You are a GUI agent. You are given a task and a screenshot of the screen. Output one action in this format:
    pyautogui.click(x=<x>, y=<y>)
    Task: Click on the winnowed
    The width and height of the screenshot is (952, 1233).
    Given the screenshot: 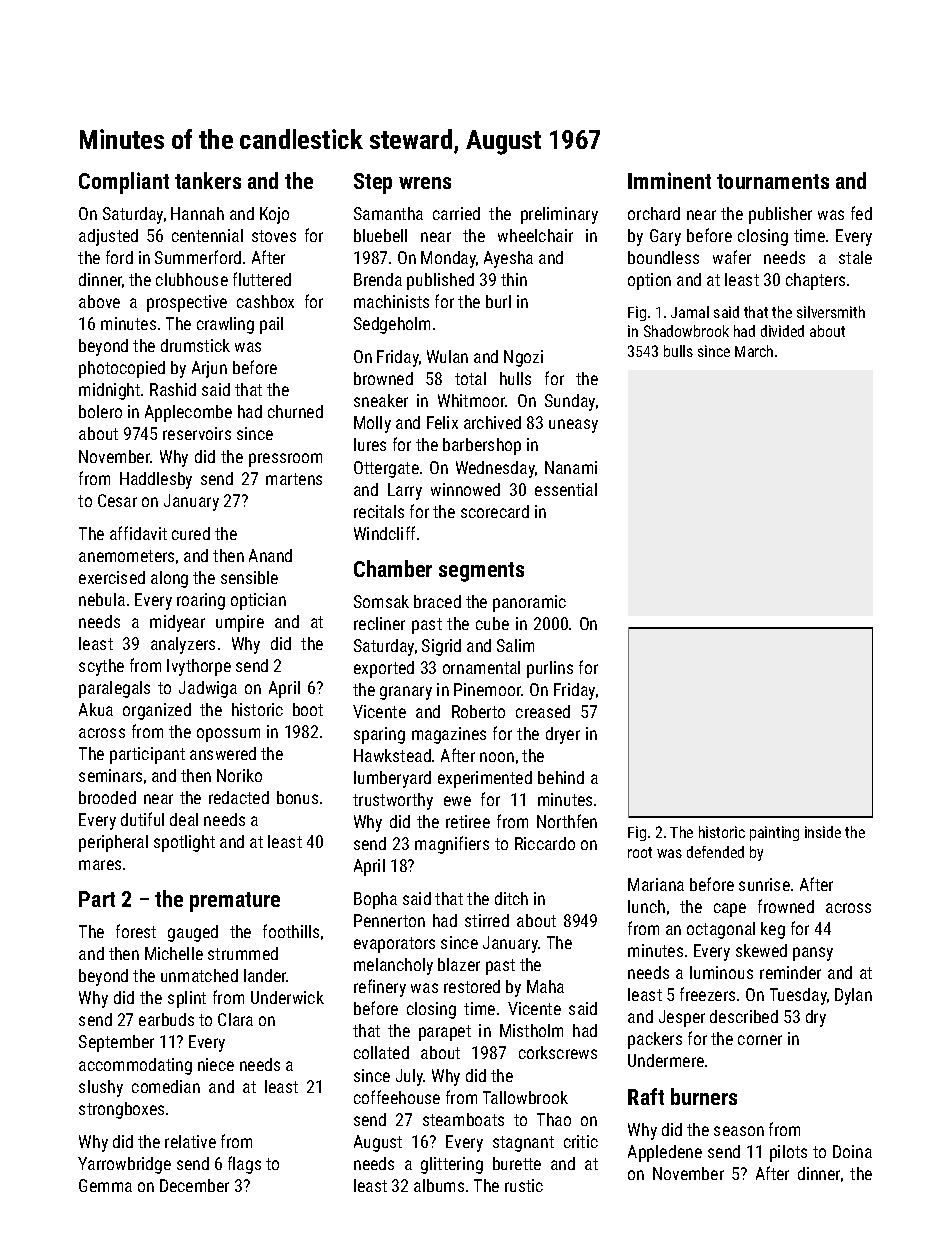 What is the action you would take?
    pyautogui.click(x=465, y=489)
